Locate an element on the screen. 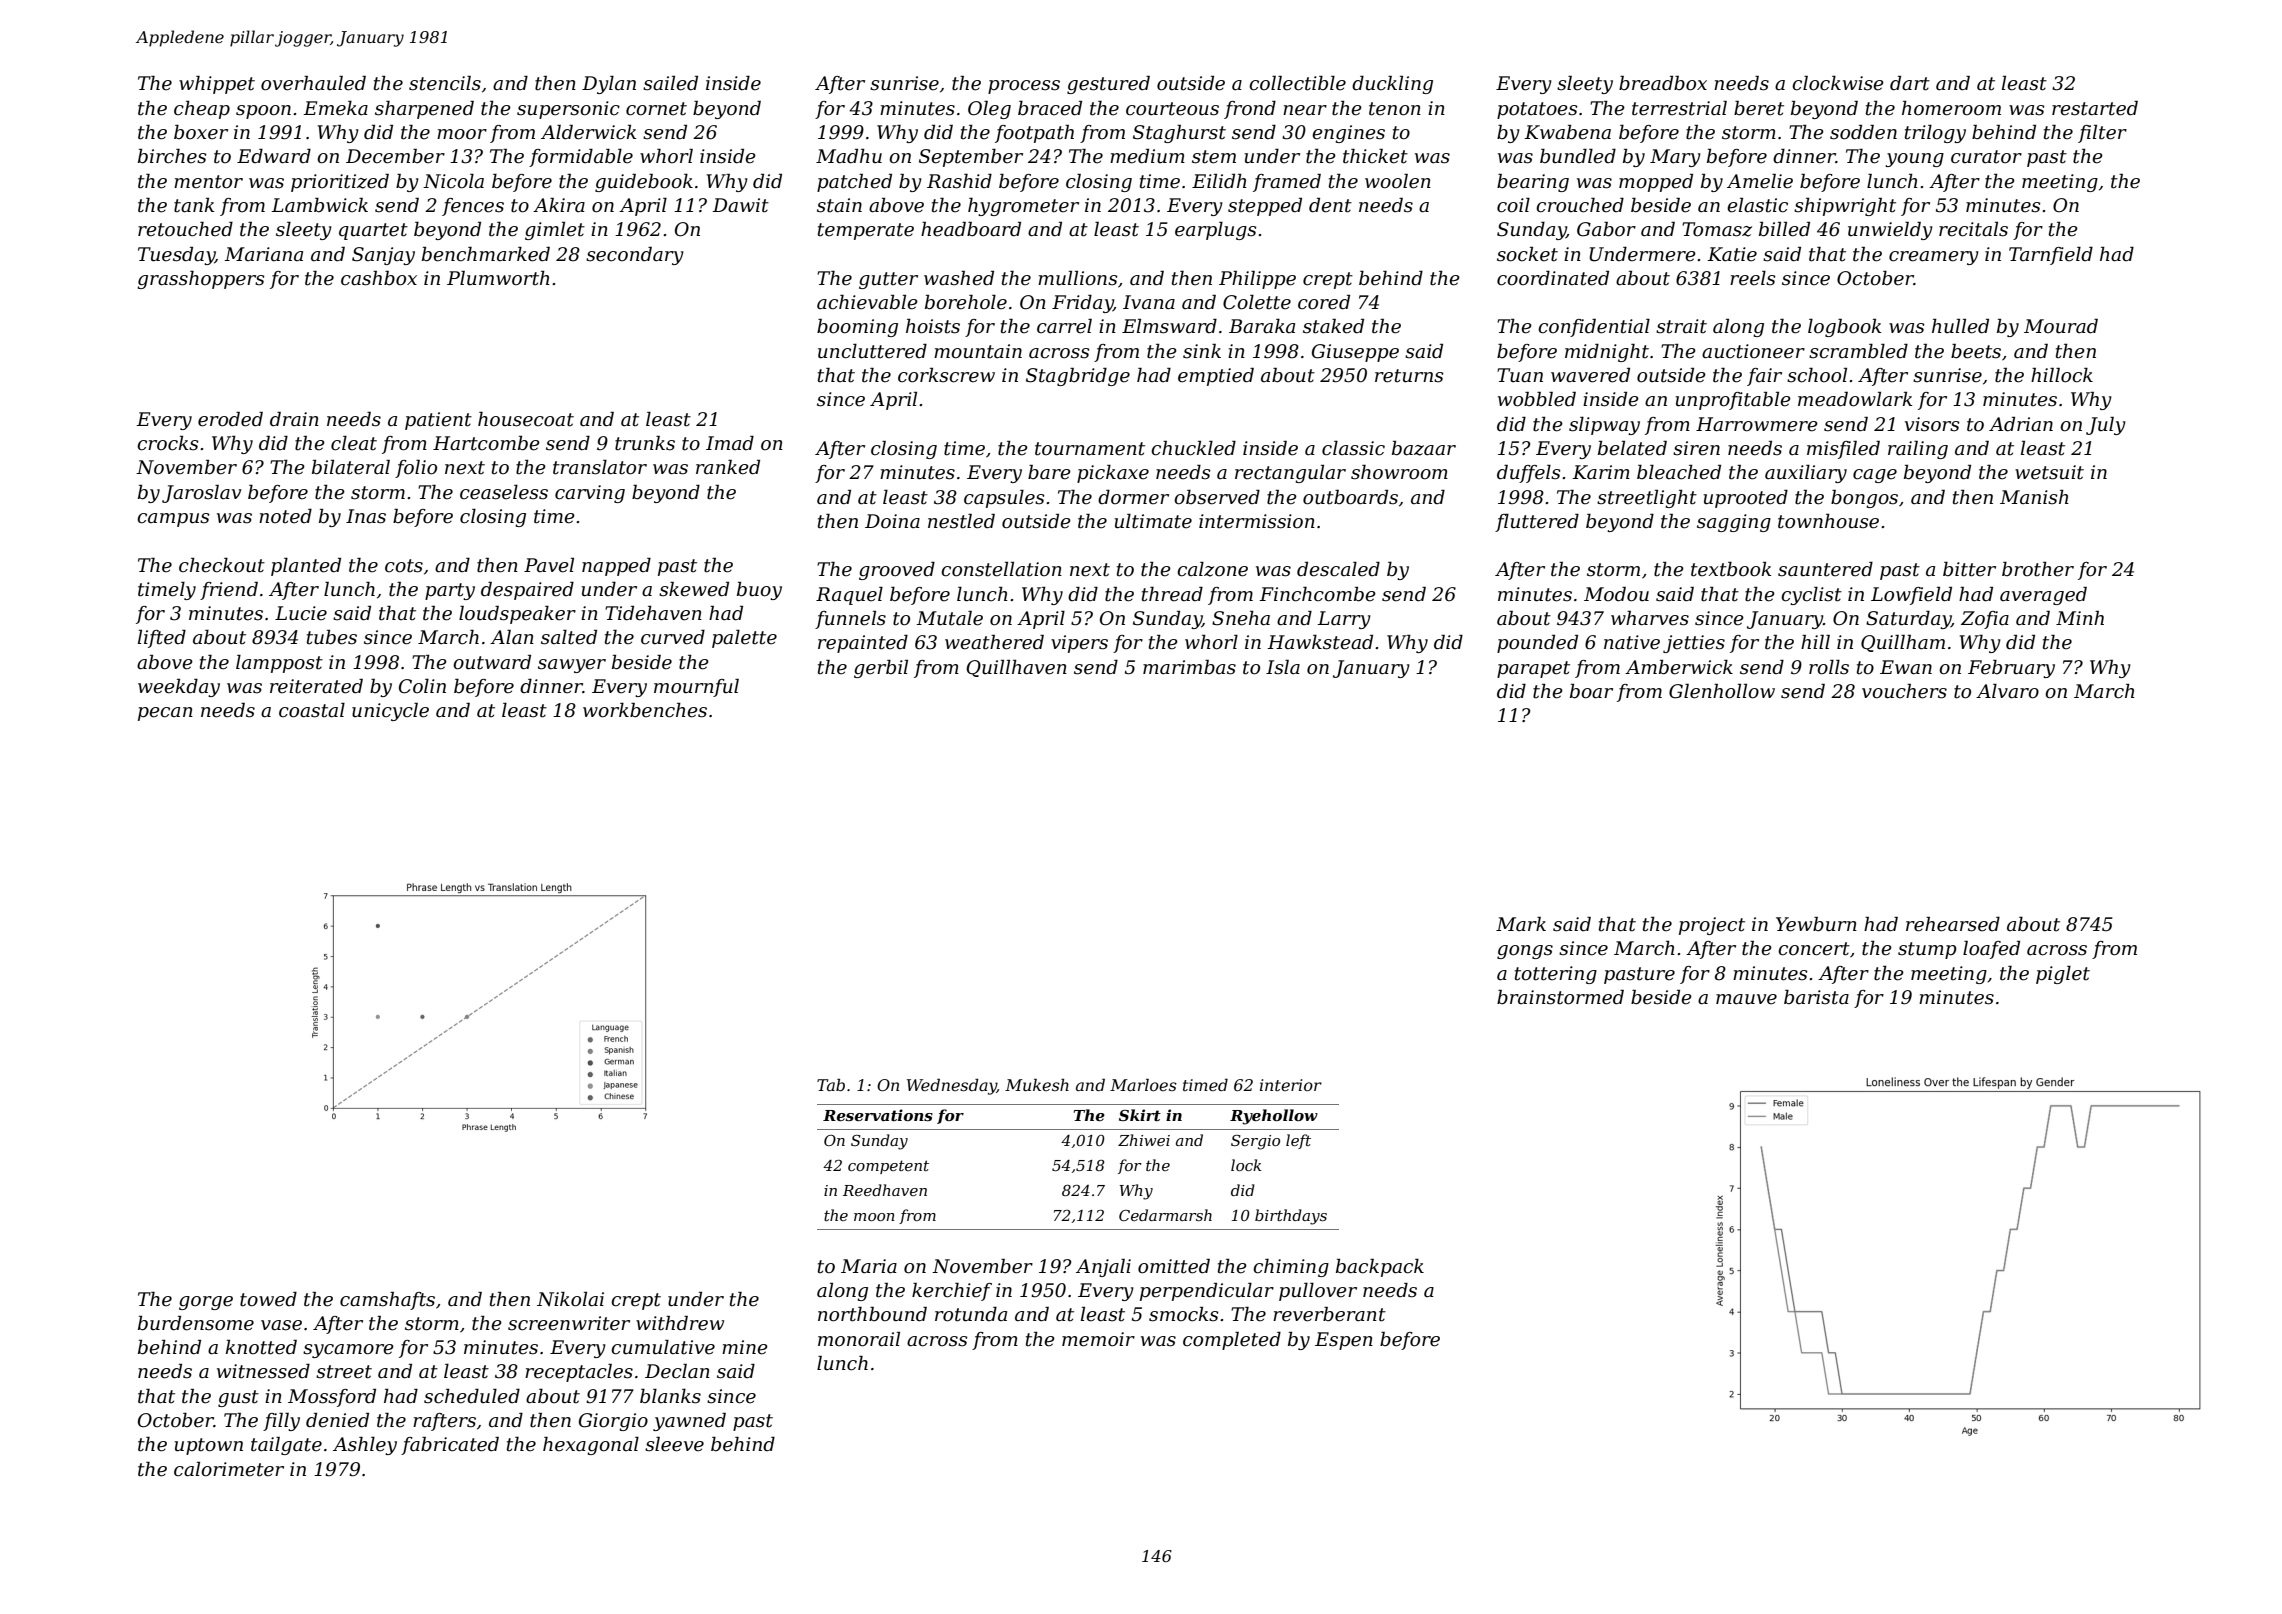 The height and width of the screenshot is (1614, 2282). moon is located at coordinates (874, 1217).
